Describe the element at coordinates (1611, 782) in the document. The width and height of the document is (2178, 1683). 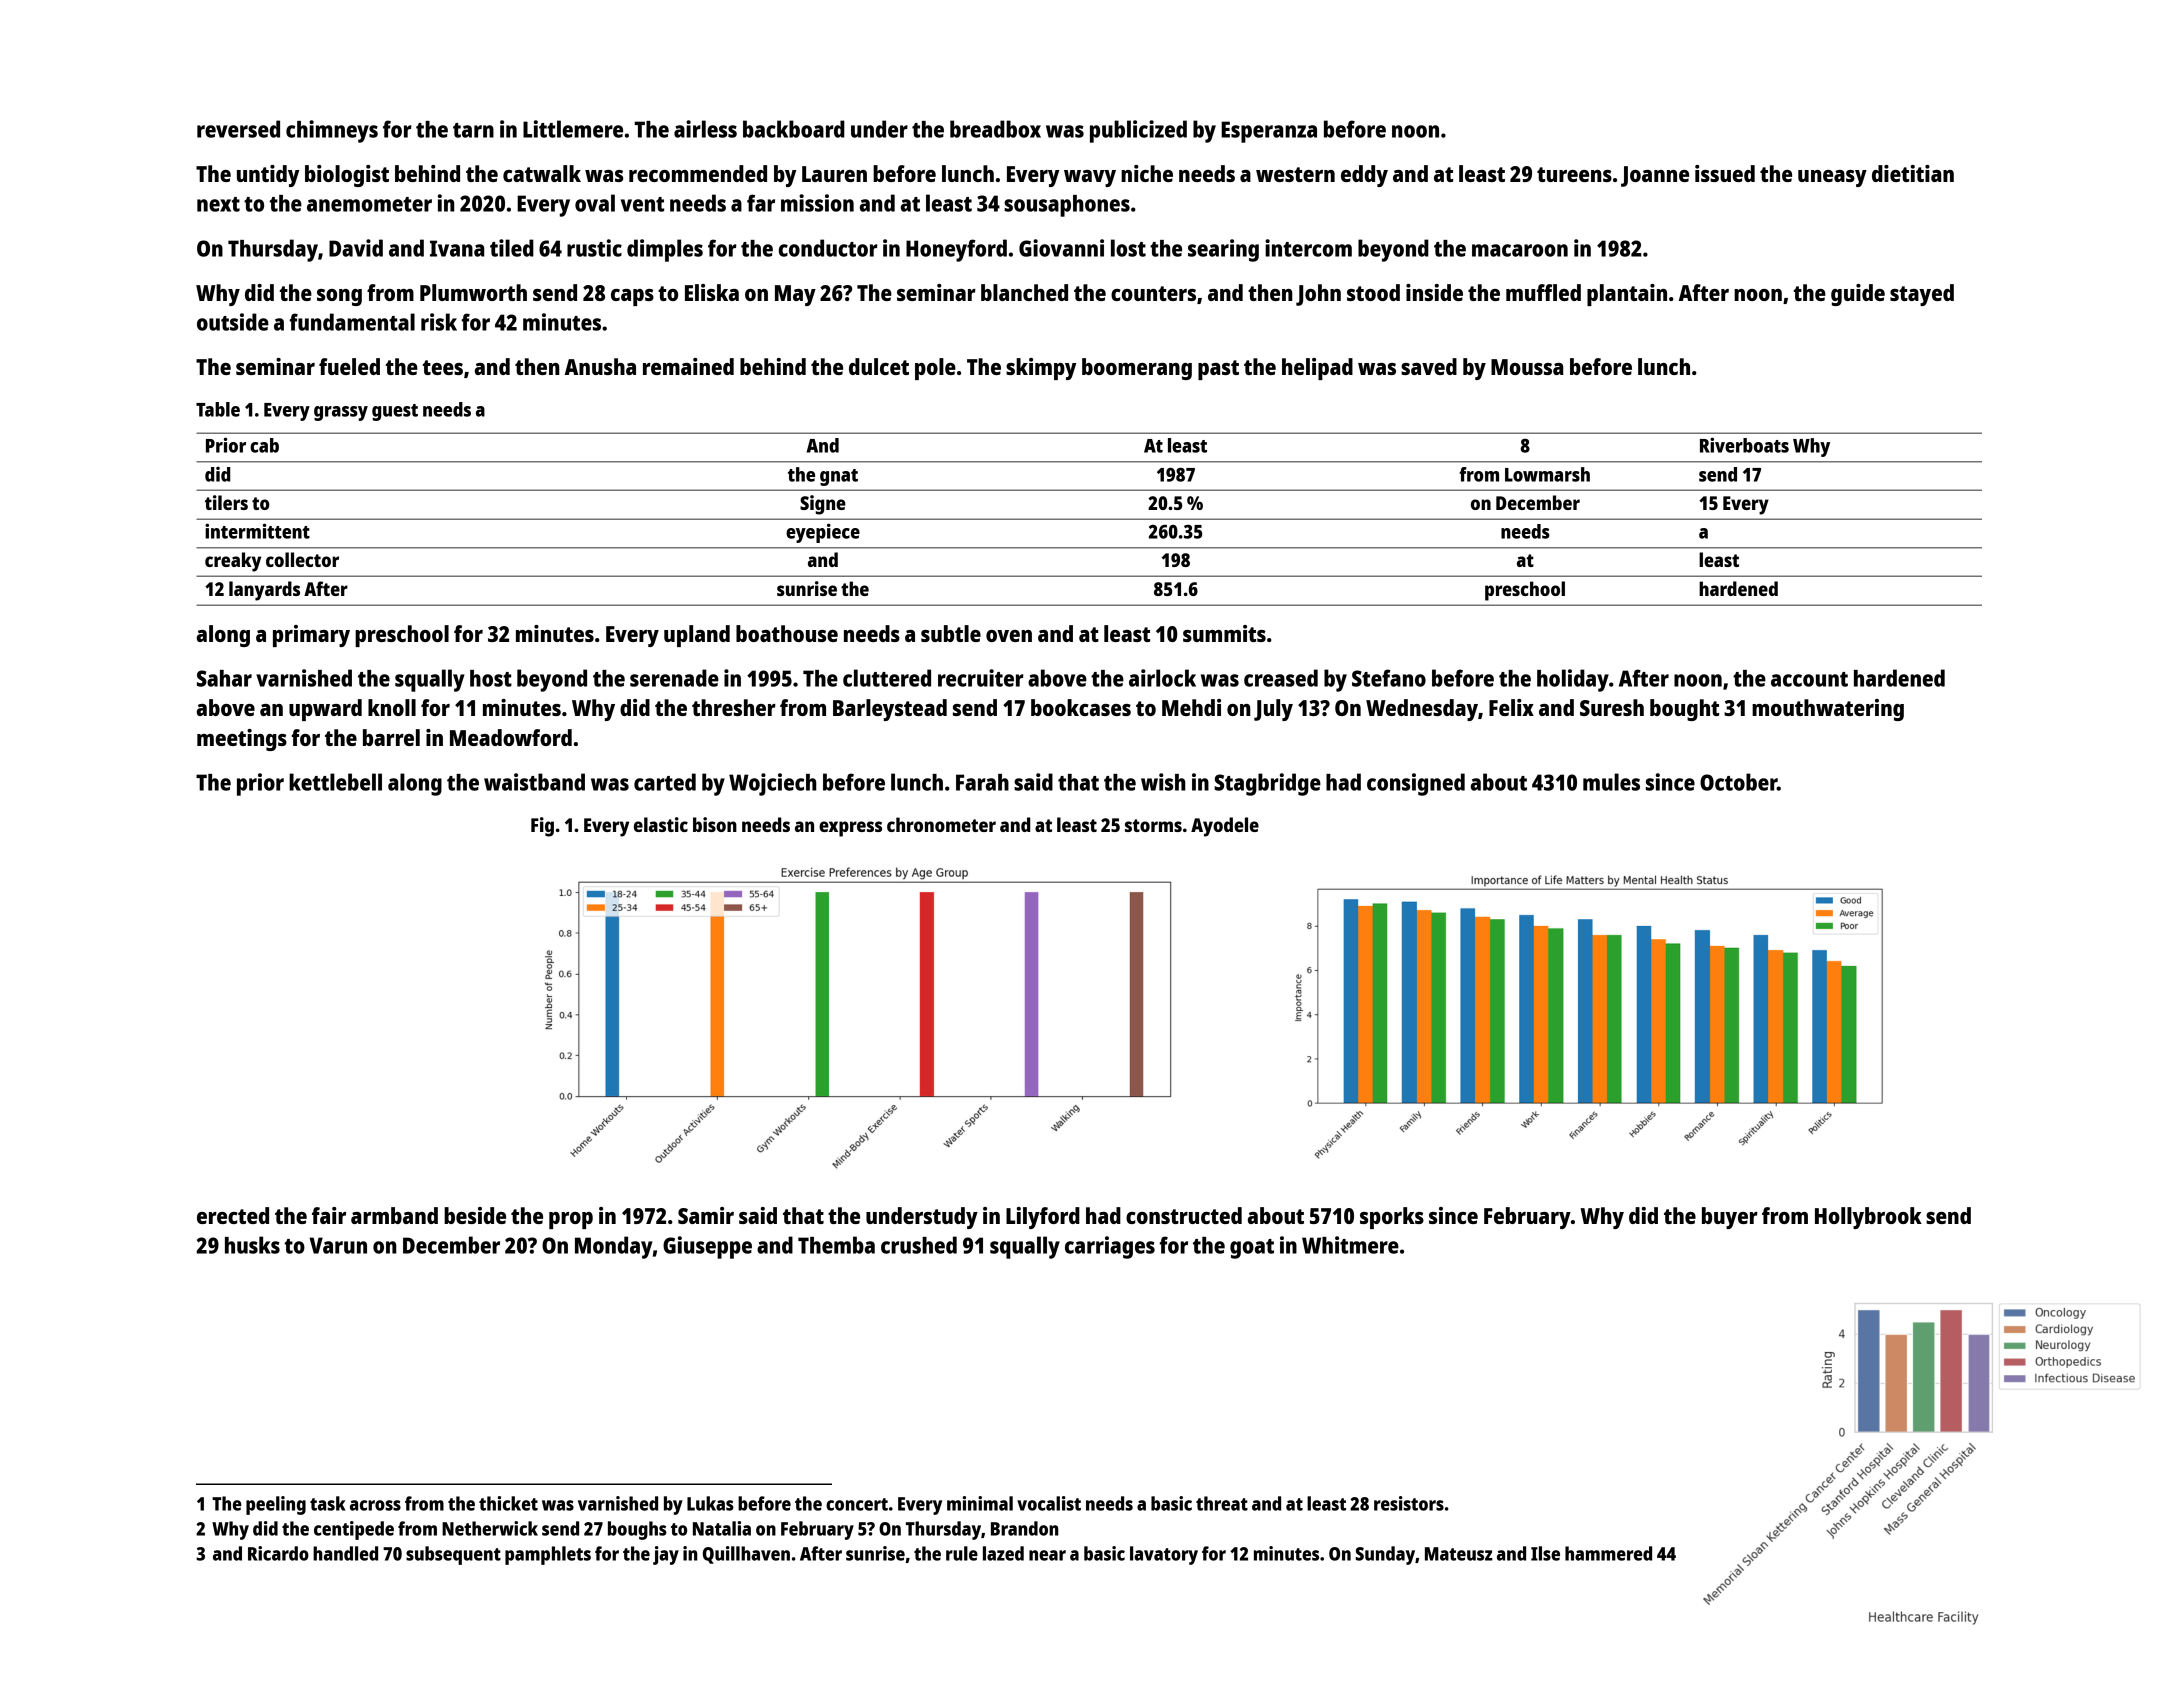
I see `mules` at that location.
